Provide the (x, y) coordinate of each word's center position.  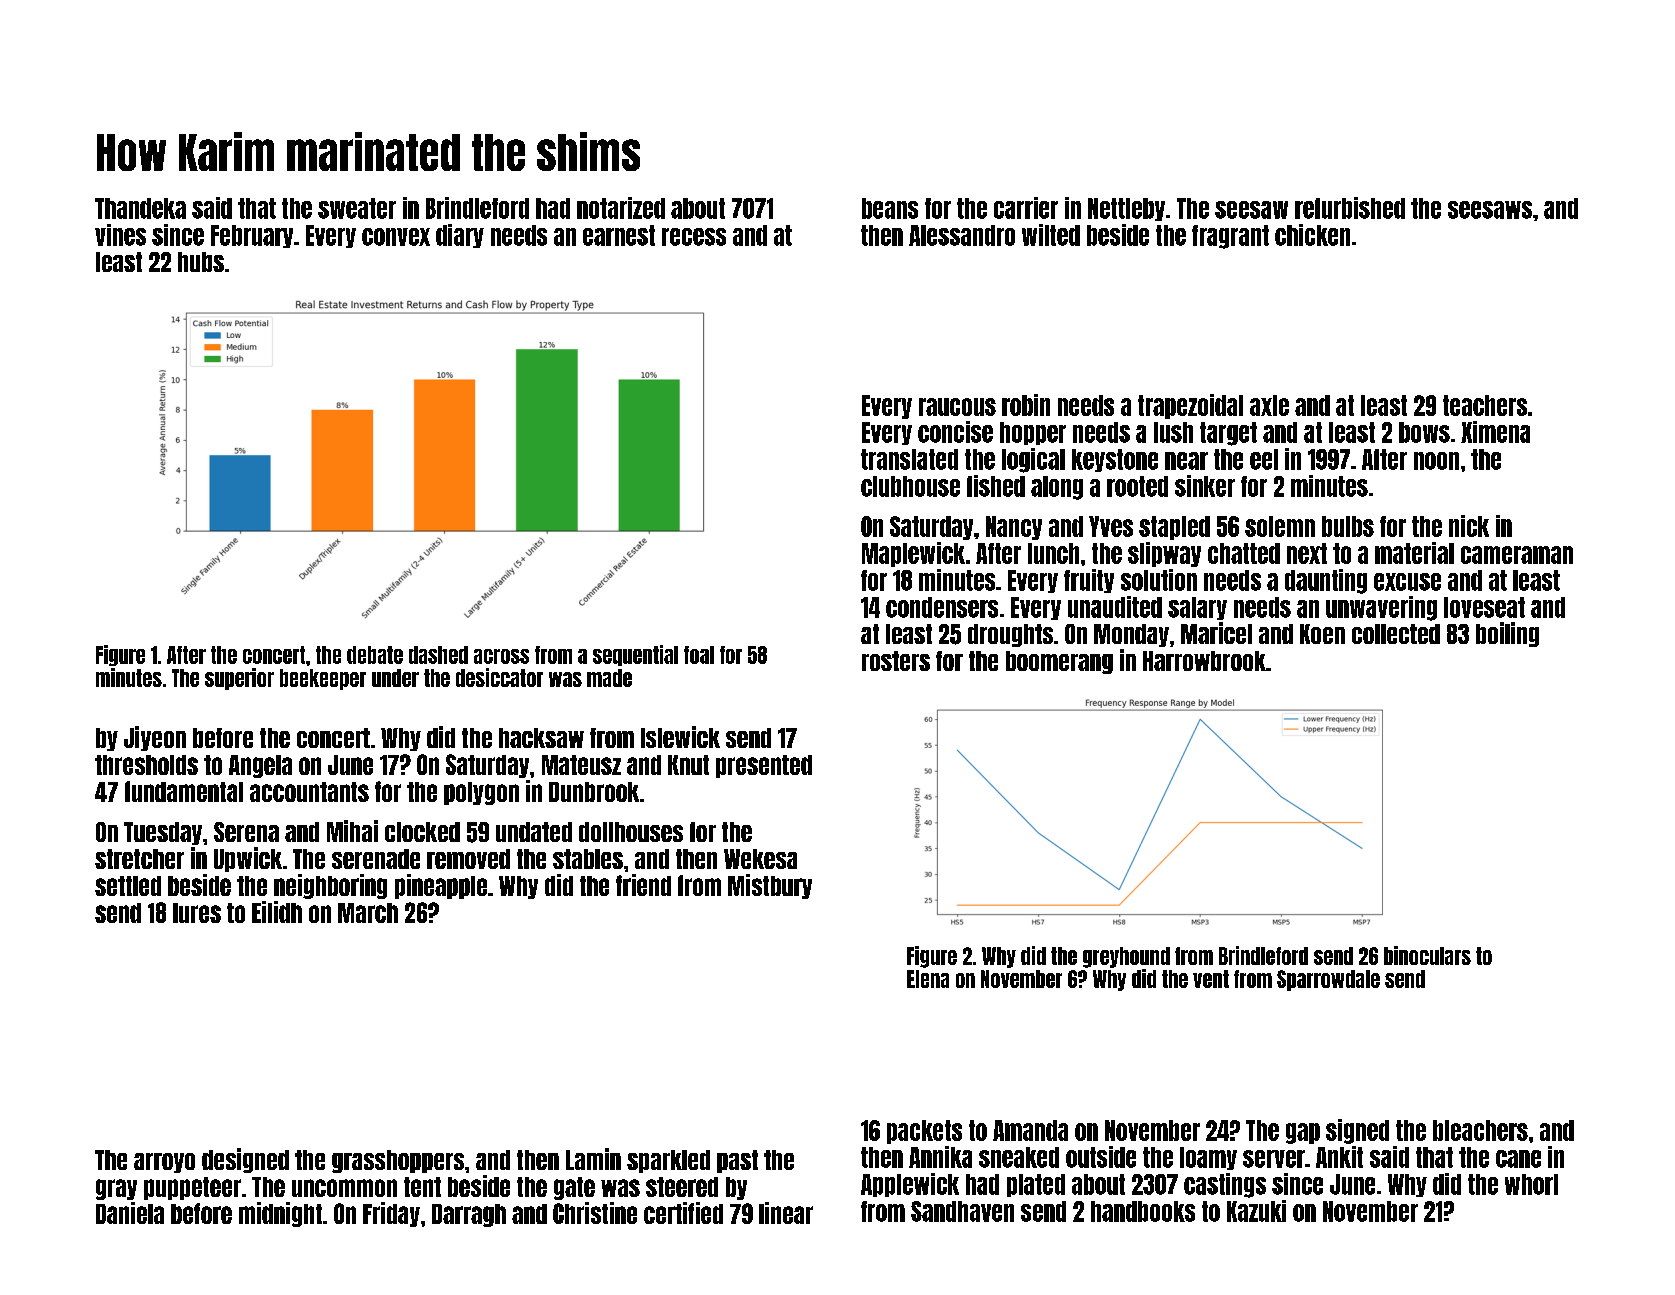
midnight (280, 1214)
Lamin (593, 1159)
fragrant (1230, 237)
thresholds (146, 765)
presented (764, 766)
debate (375, 655)
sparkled (668, 1161)
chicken (1312, 235)
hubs (201, 262)
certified (683, 1213)
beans (890, 208)
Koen (1322, 634)
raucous (957, 407)
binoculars (1427, 955)
